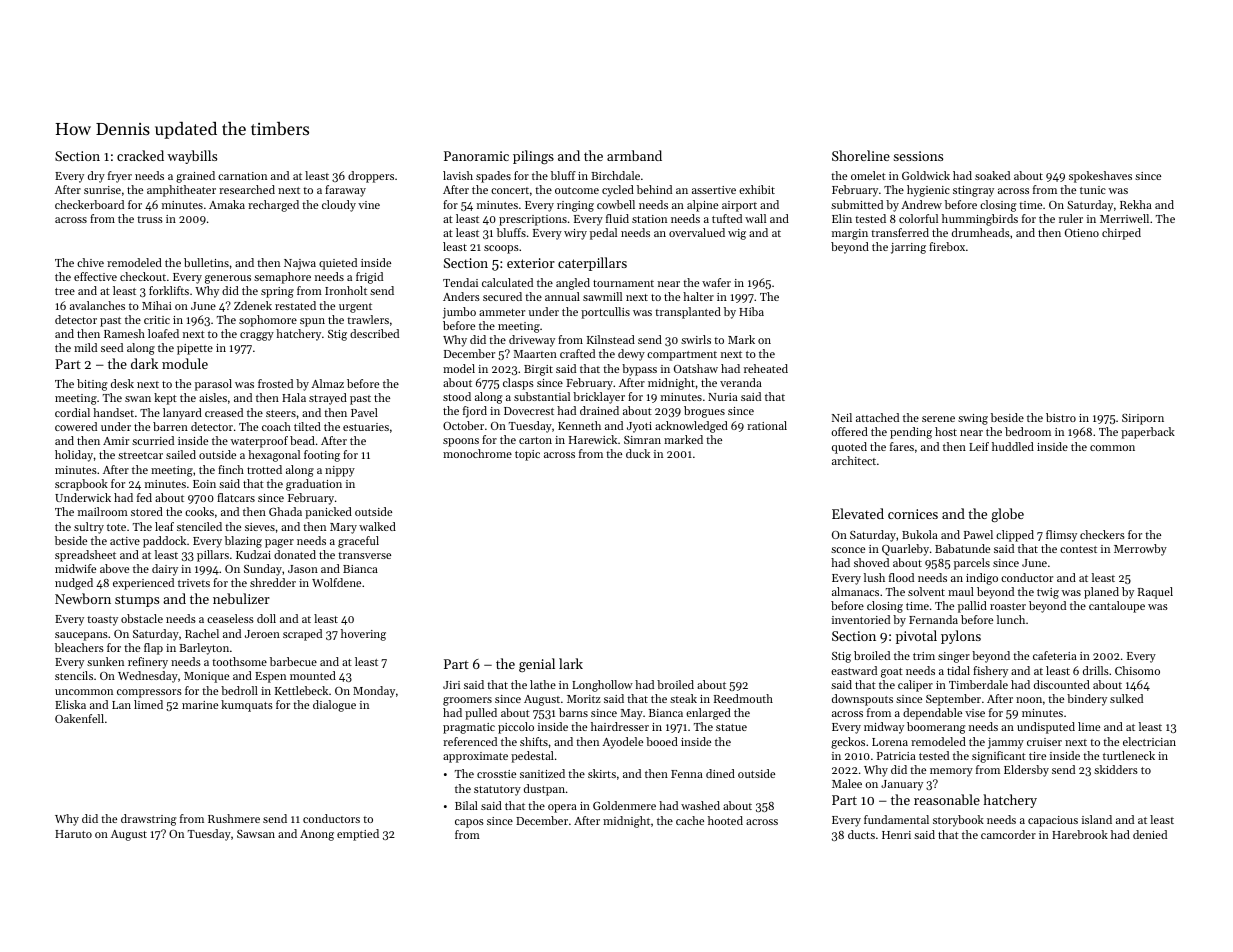  I want to click on droppers, so click(371, 177).
